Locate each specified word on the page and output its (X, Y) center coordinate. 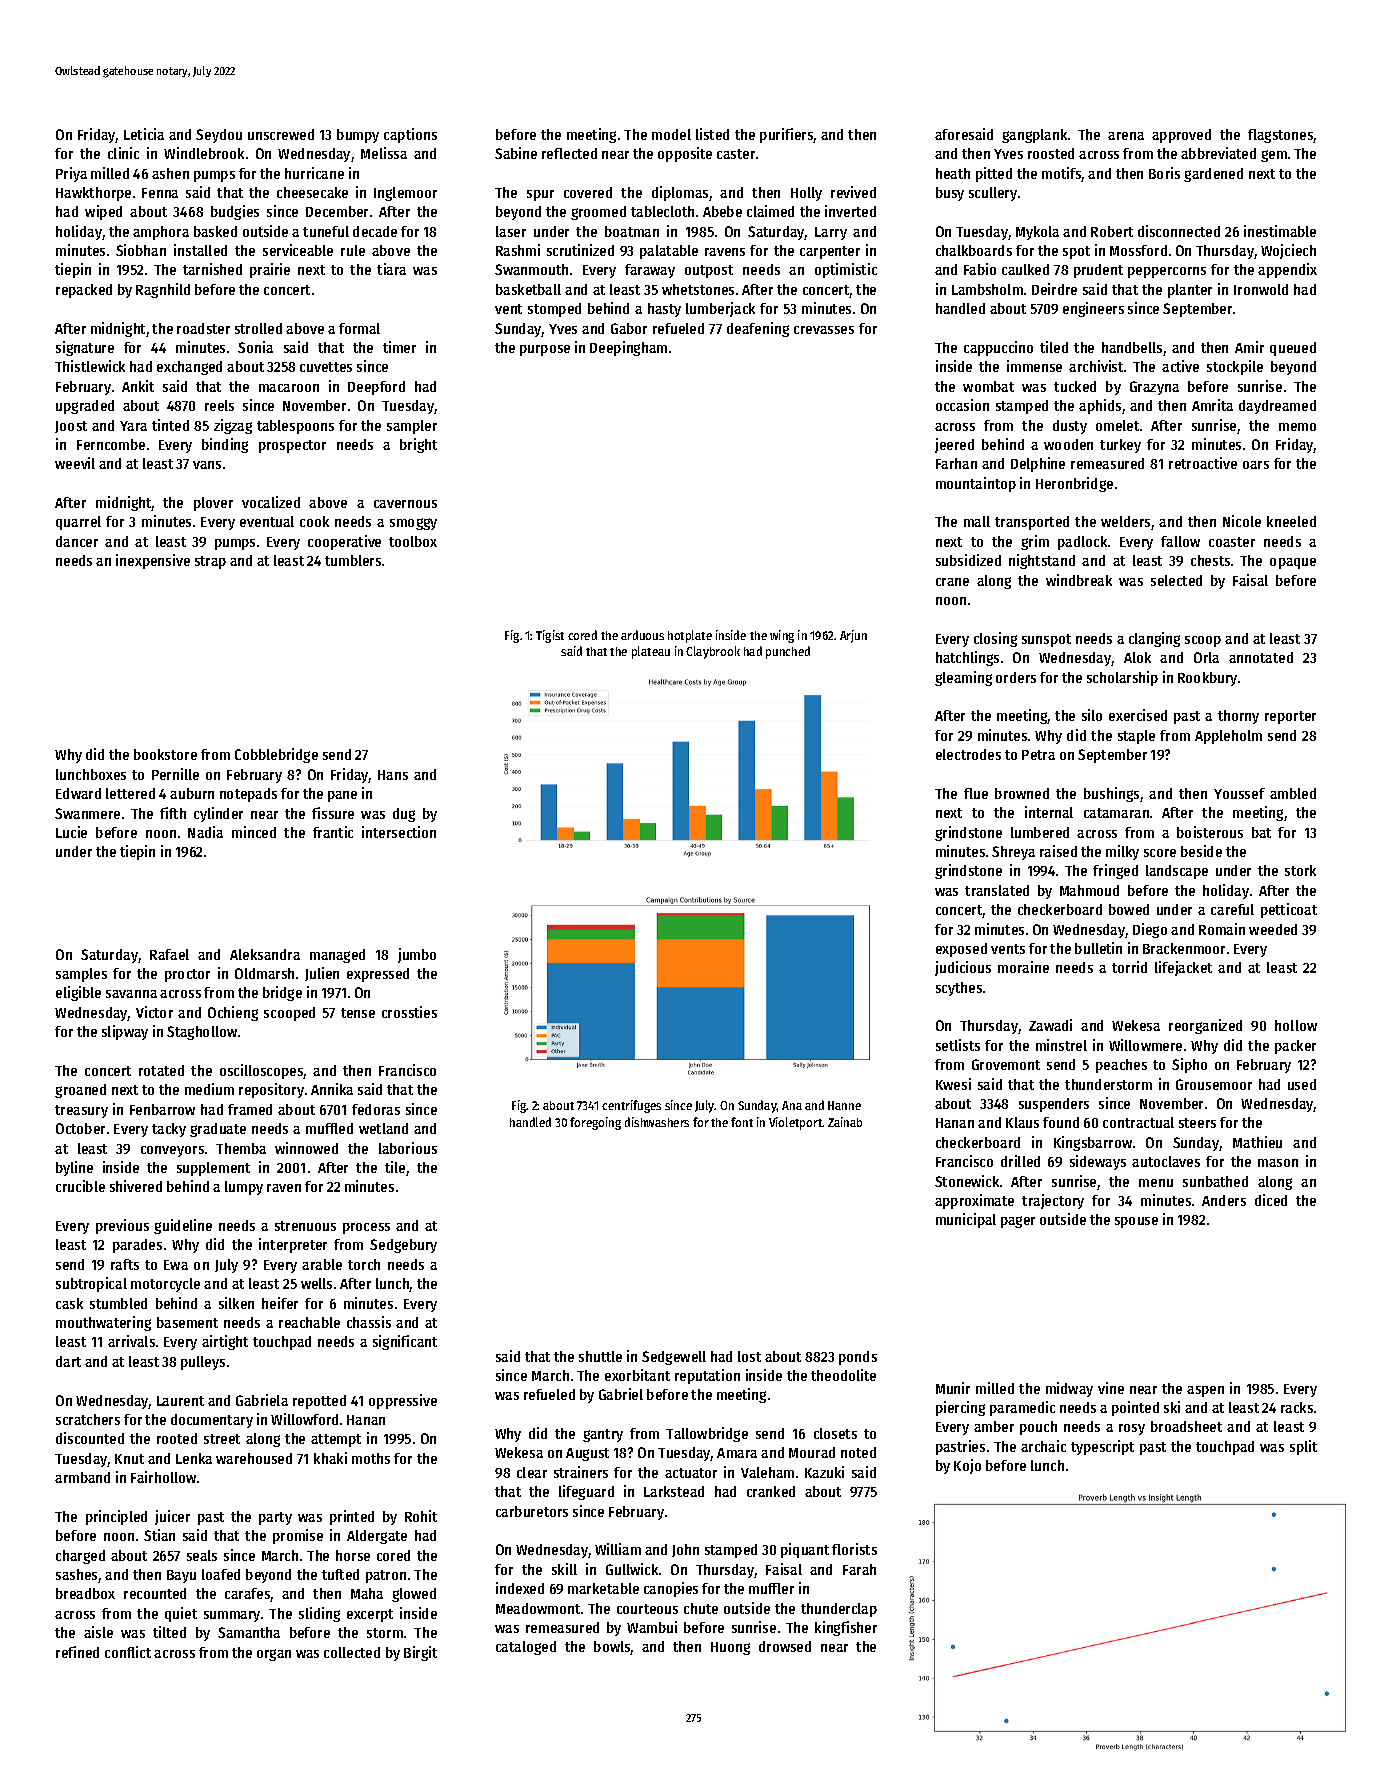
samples (81, 975)
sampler (412, 427)
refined (77, 1652)
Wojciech (1288, 251)
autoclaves (1166, 1161)
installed (200, 250)
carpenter (830, 252)
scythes (959, 989)
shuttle (600, 1356)
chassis (369, 1322)
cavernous (405, 504)
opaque (1293, 563)
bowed (1129, 909)
